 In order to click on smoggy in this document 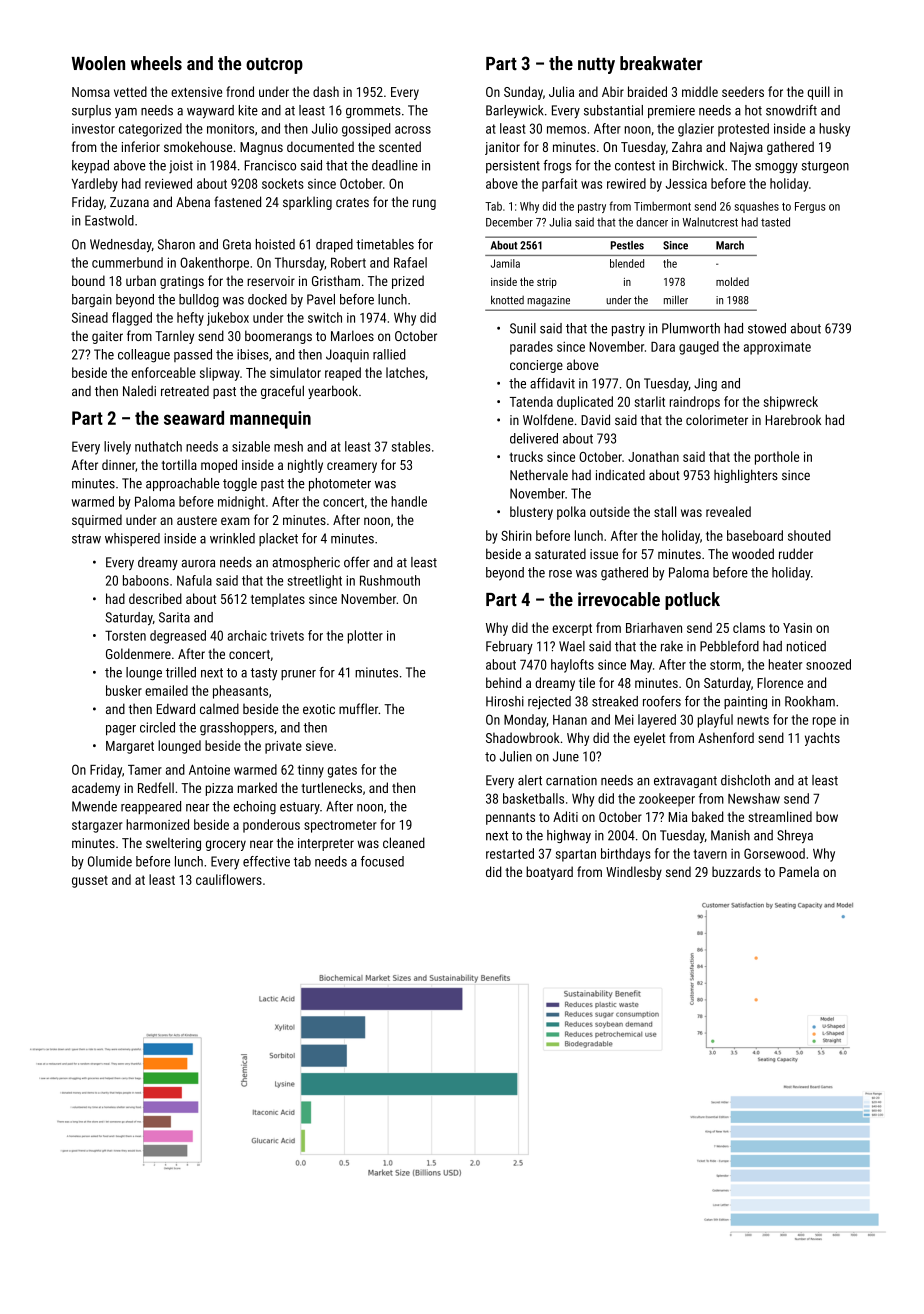, I will do `click(776, 168)`.
